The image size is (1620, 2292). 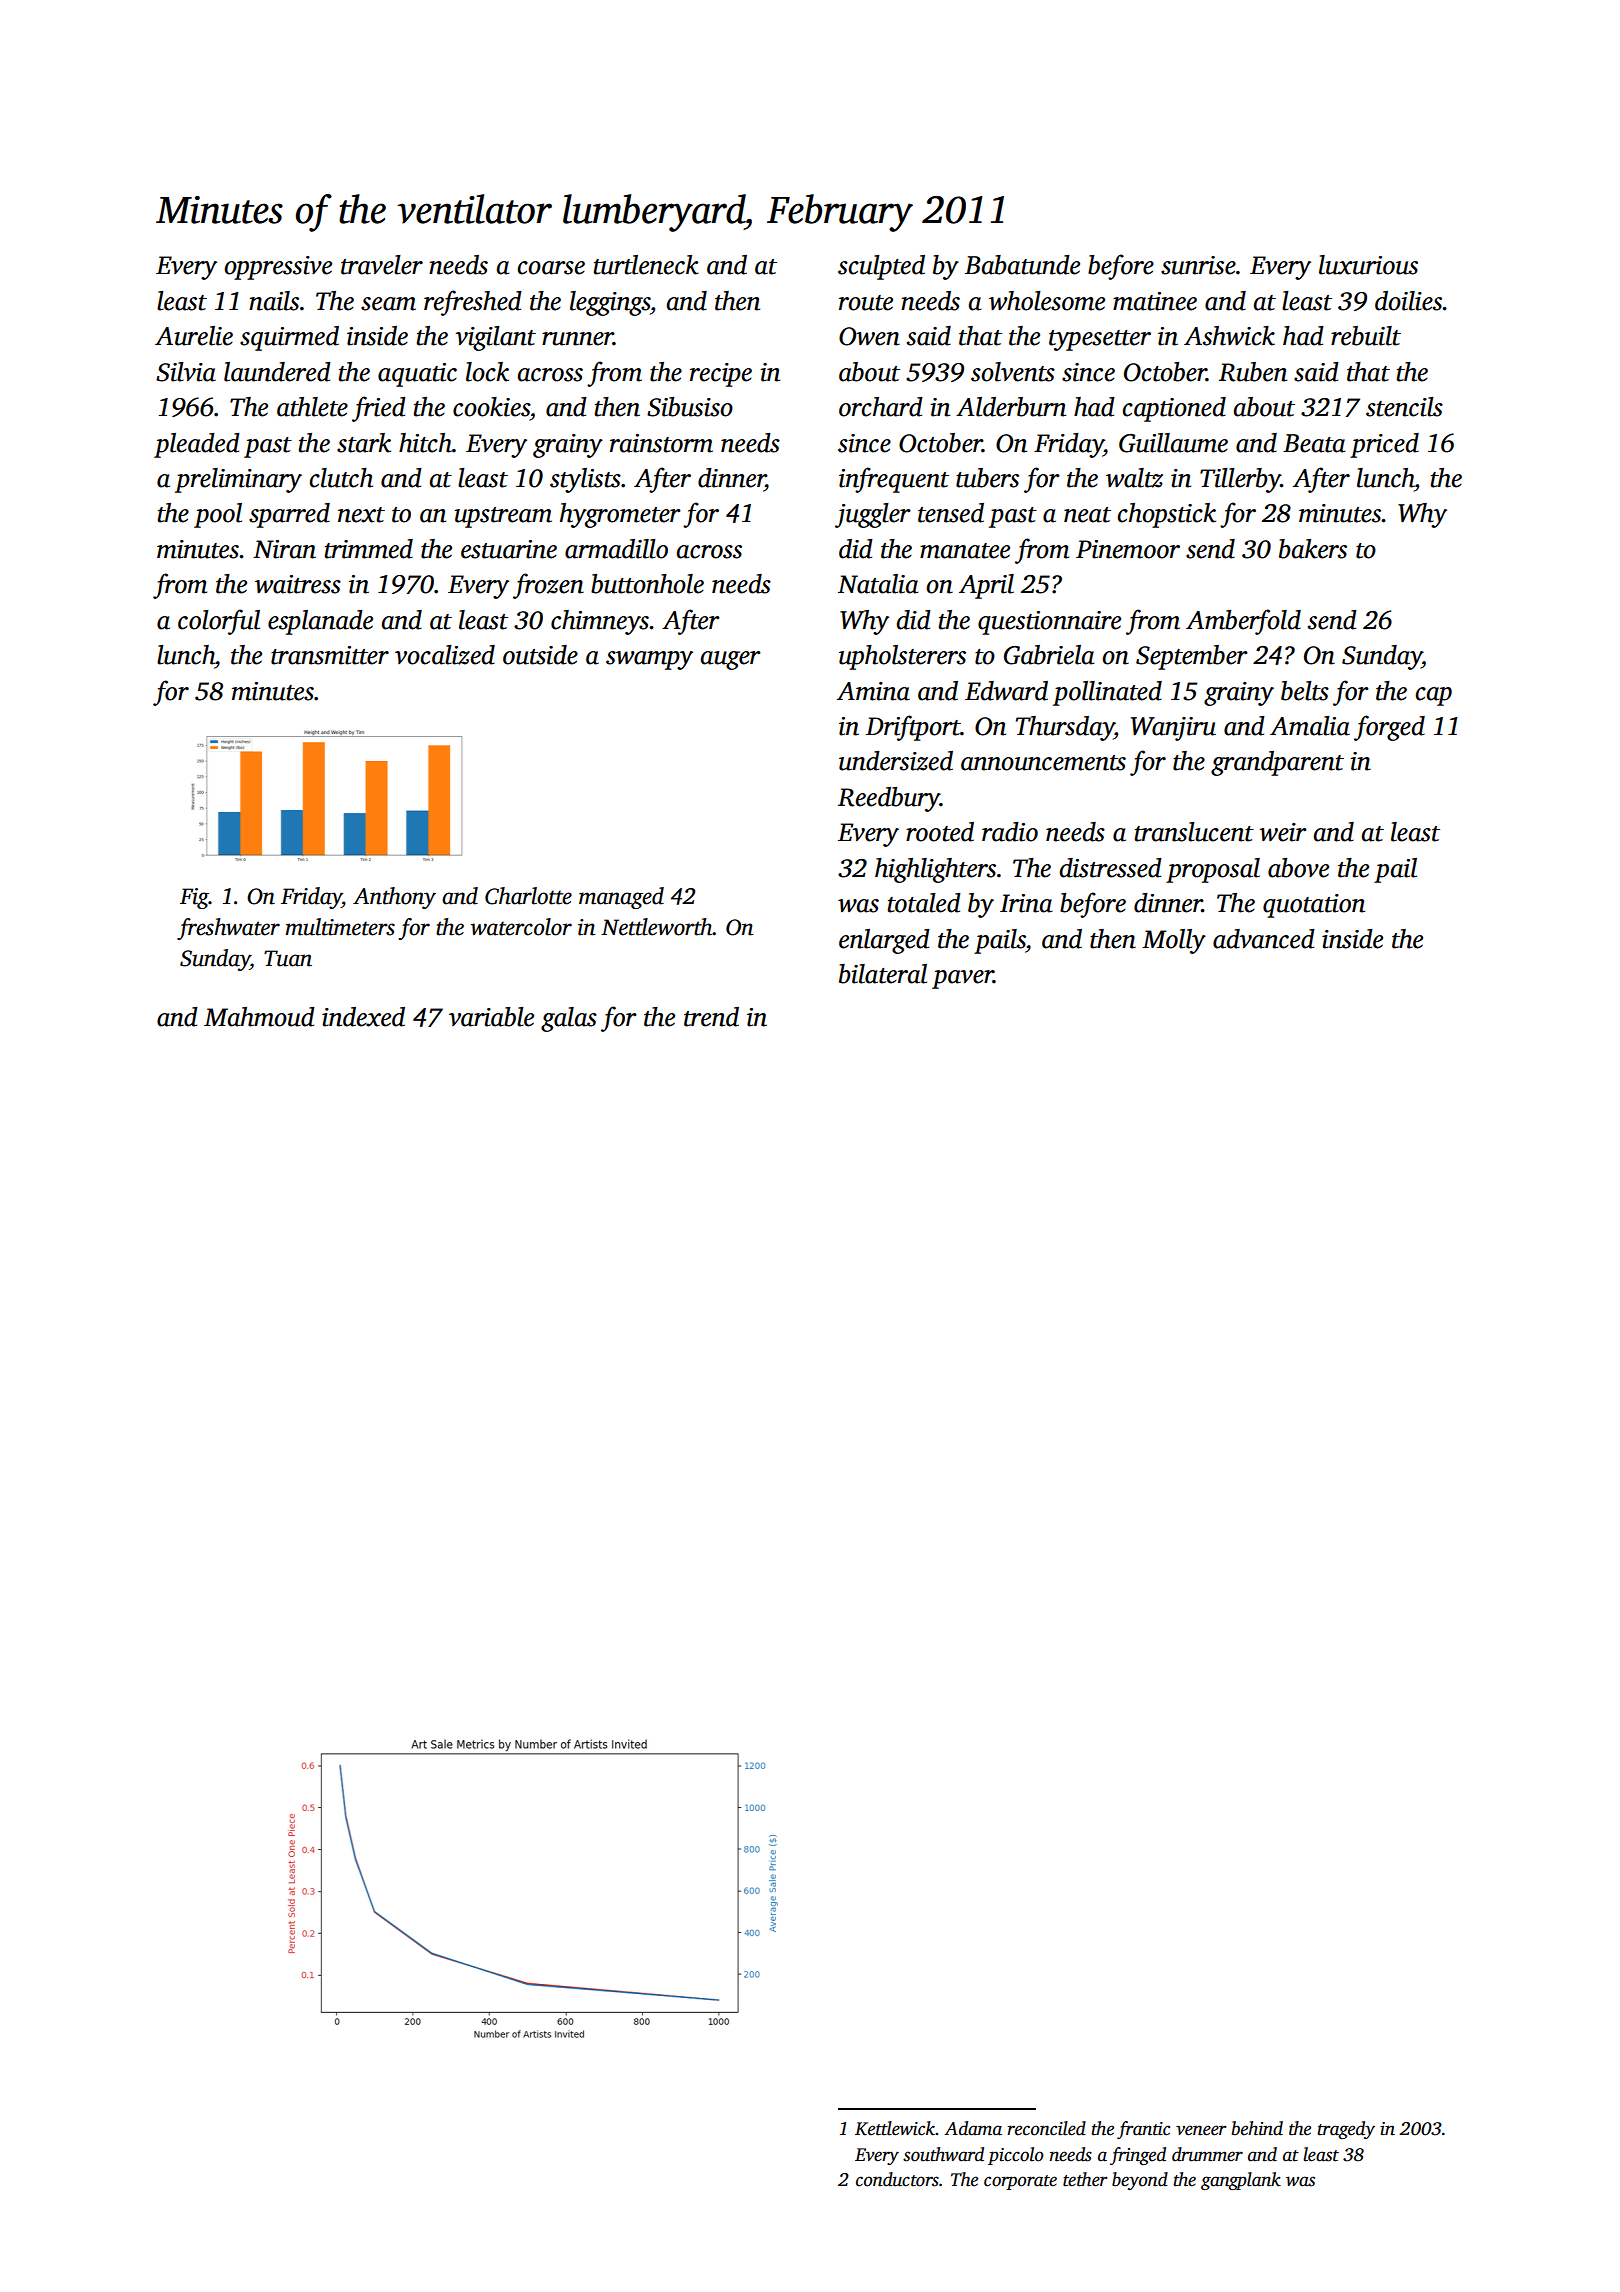 I want to click on paver, so click(x=962, y=979).
